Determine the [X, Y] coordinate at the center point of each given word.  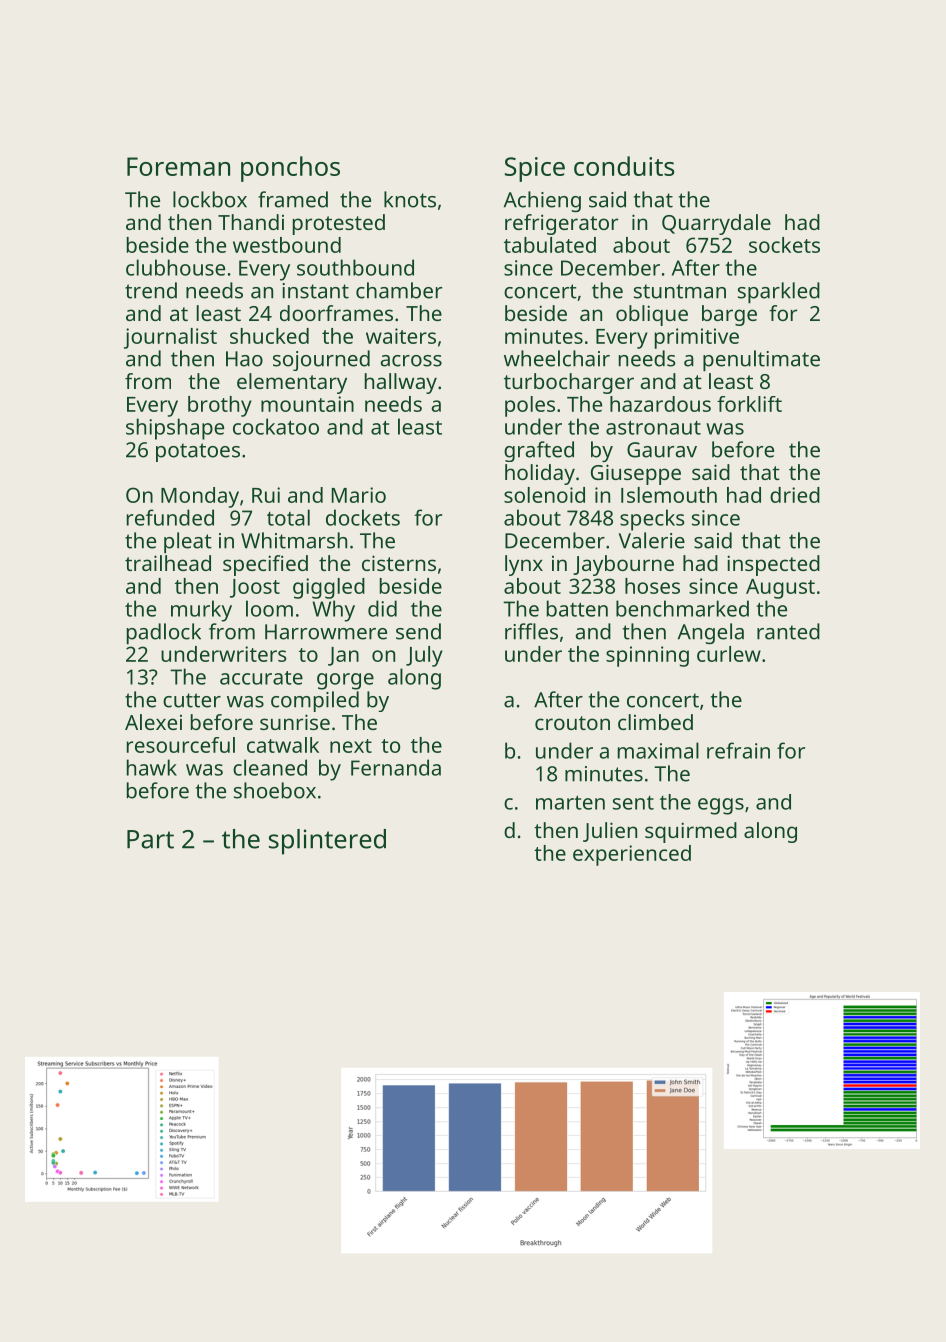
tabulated [550, 245]
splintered [327, 842]
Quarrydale [716, 224]
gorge [345, 681]
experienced [632, 855]
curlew [729, 654]
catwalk [283, 745]
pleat [188, 543]
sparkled [779, 293]
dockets [363, 517]
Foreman [178, 166]
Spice [535, 169]
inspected [773, 565]
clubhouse [175, 267]
